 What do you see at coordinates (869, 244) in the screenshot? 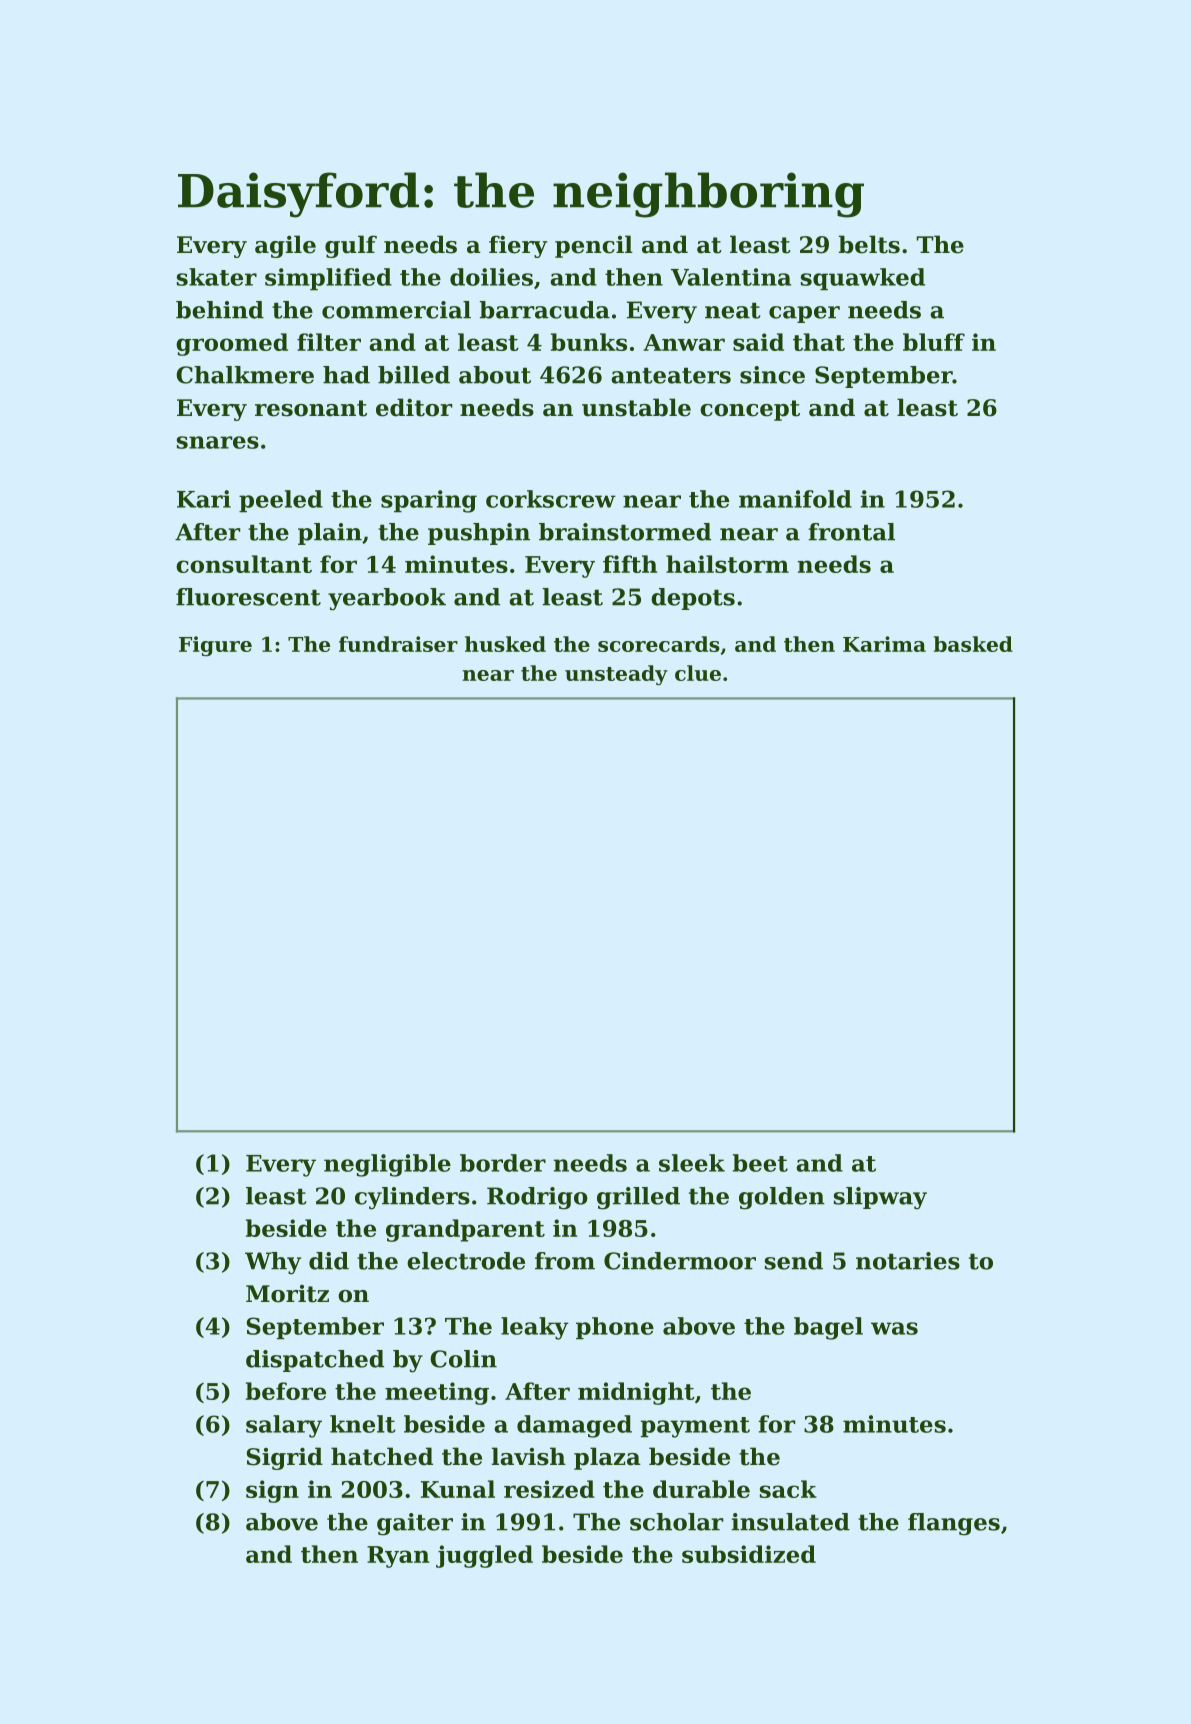
I see `belts` at bounding box center [869, 244].
